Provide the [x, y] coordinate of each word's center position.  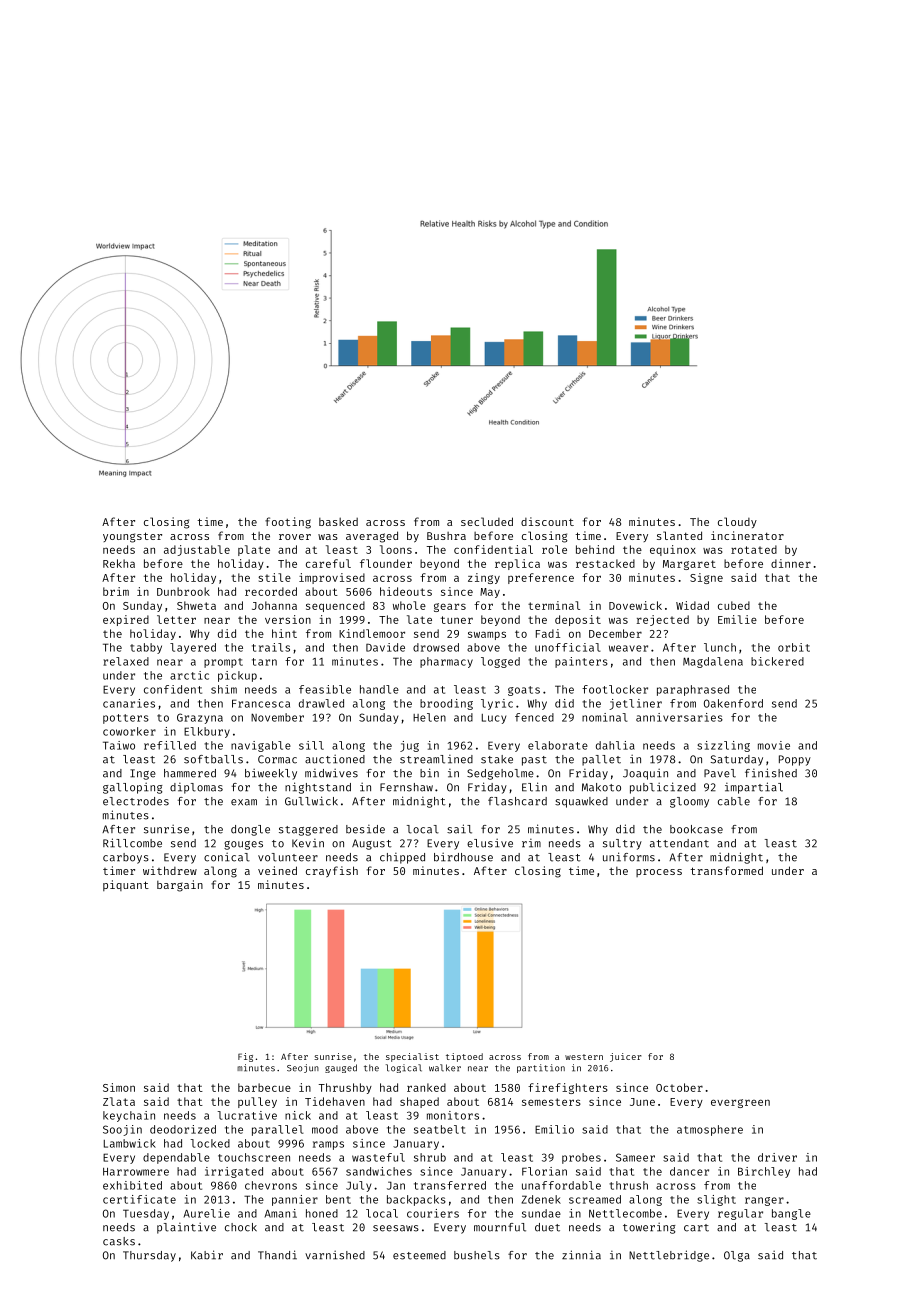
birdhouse [463, 857]
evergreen [740, 1103]
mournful [500, 1227]
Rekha [119, 563]
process [659, 873]
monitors [453, 1115]
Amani [281, 1213]
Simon [119, 1087]
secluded [487, 521]
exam [244, 802]
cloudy [737, 522]
